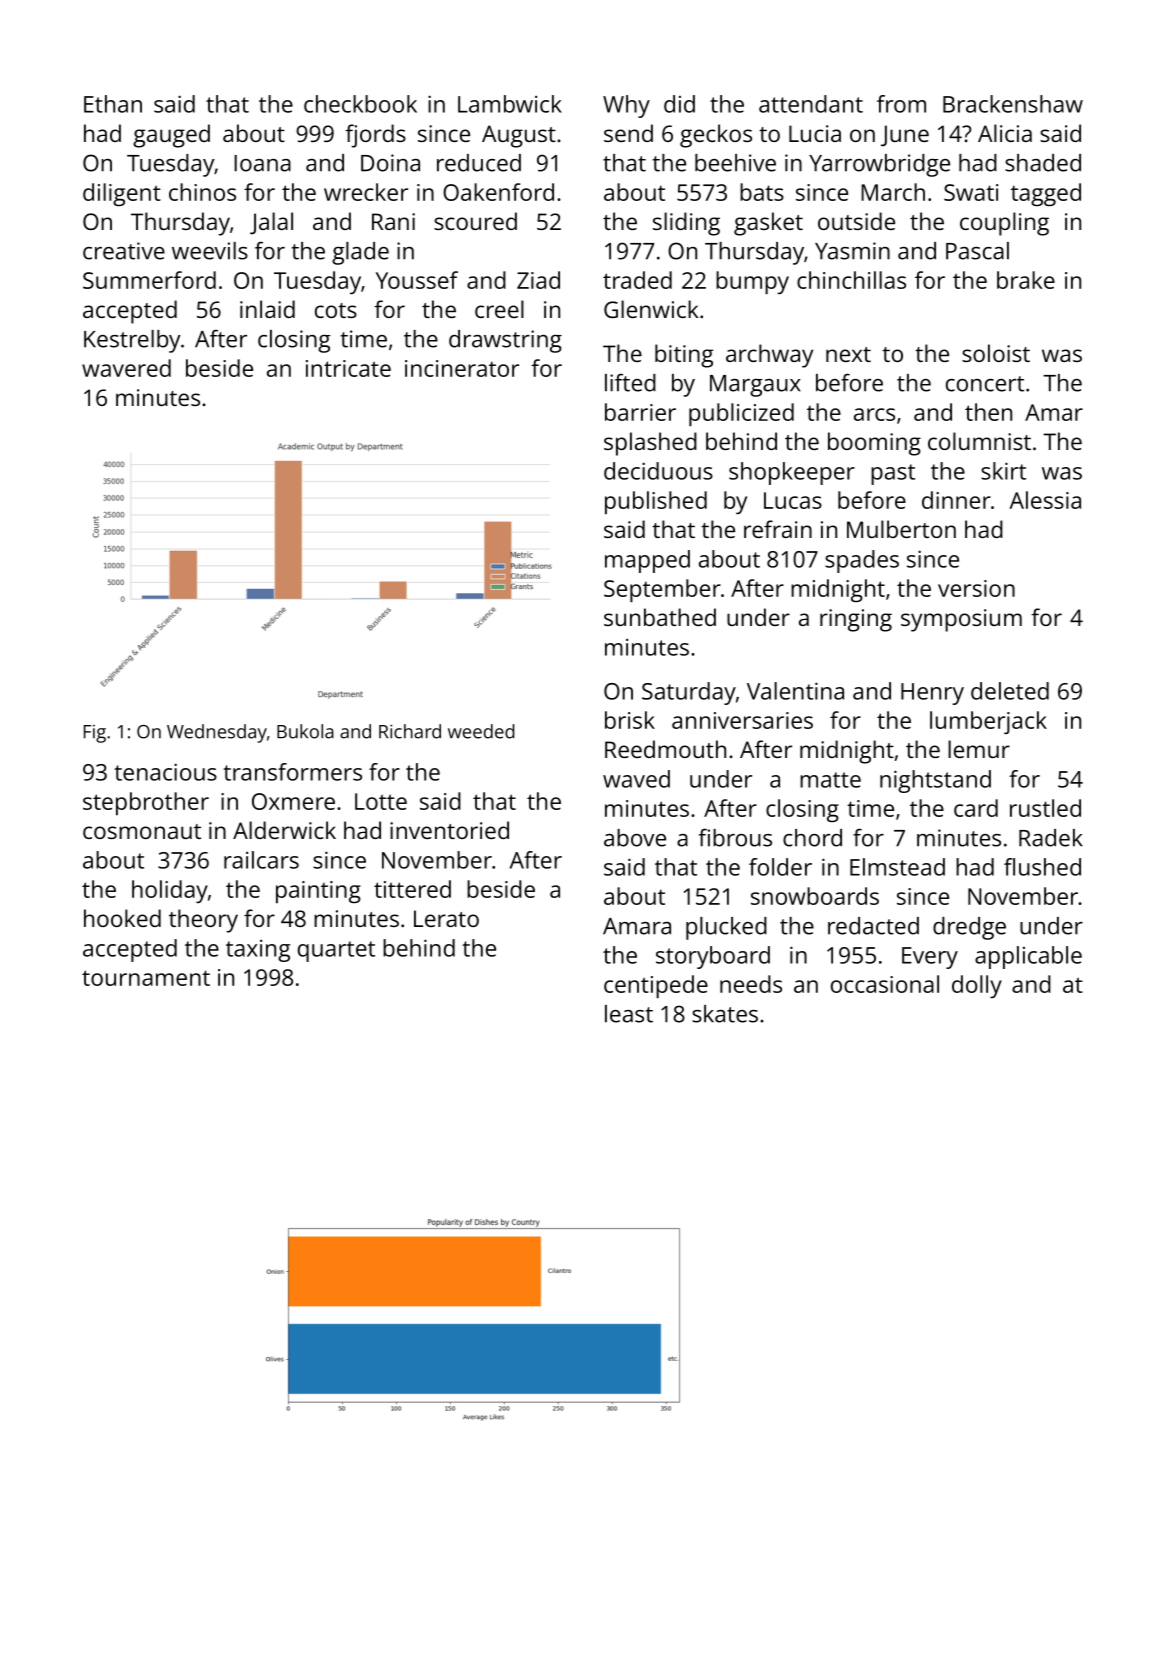  Describe the element at coordinates (375, 136) in the screenshot. I see `fjords` at that location.
